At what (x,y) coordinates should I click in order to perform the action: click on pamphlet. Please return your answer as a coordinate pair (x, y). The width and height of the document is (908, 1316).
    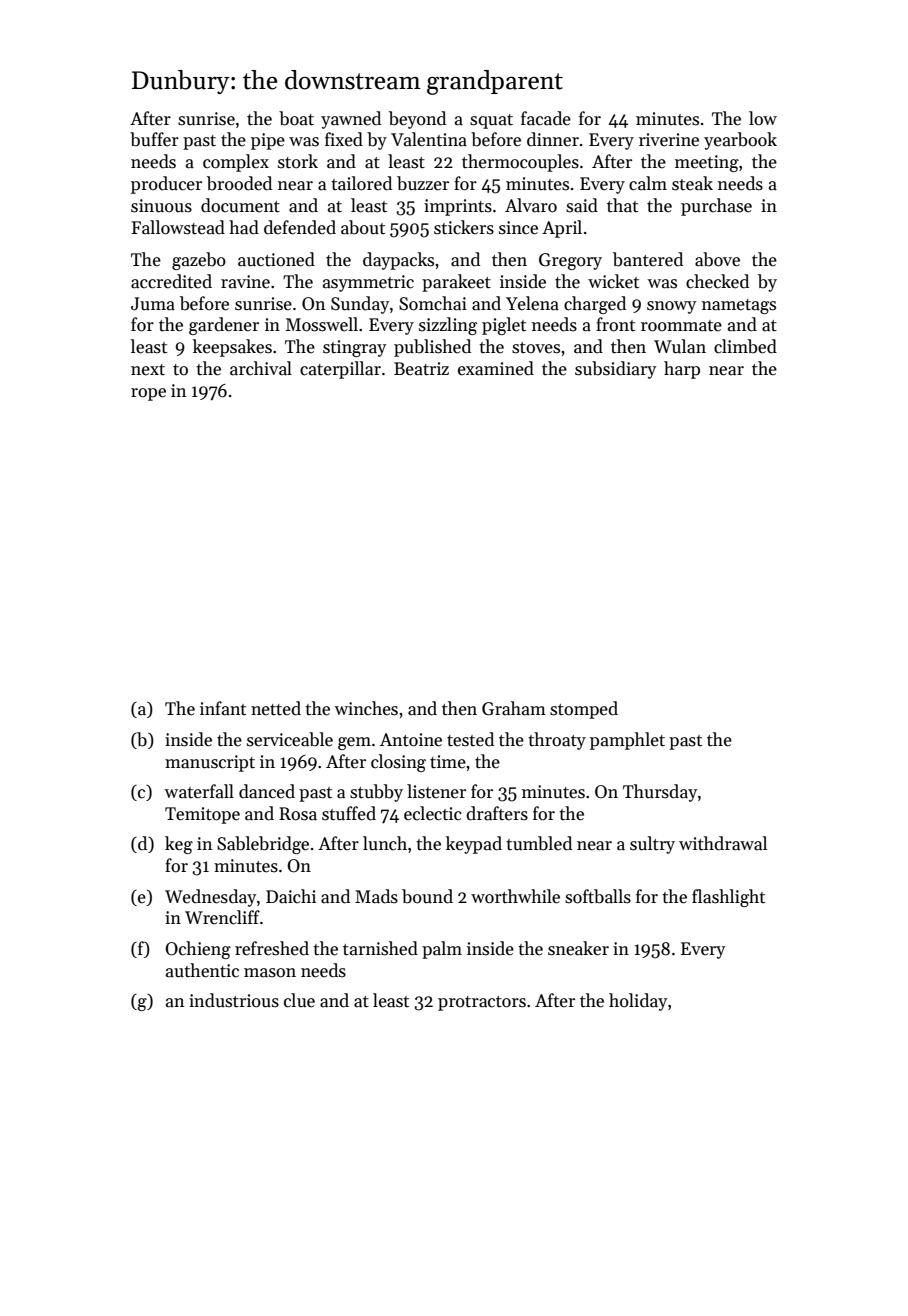
    Looking at the image, I should click on (627, 741).
